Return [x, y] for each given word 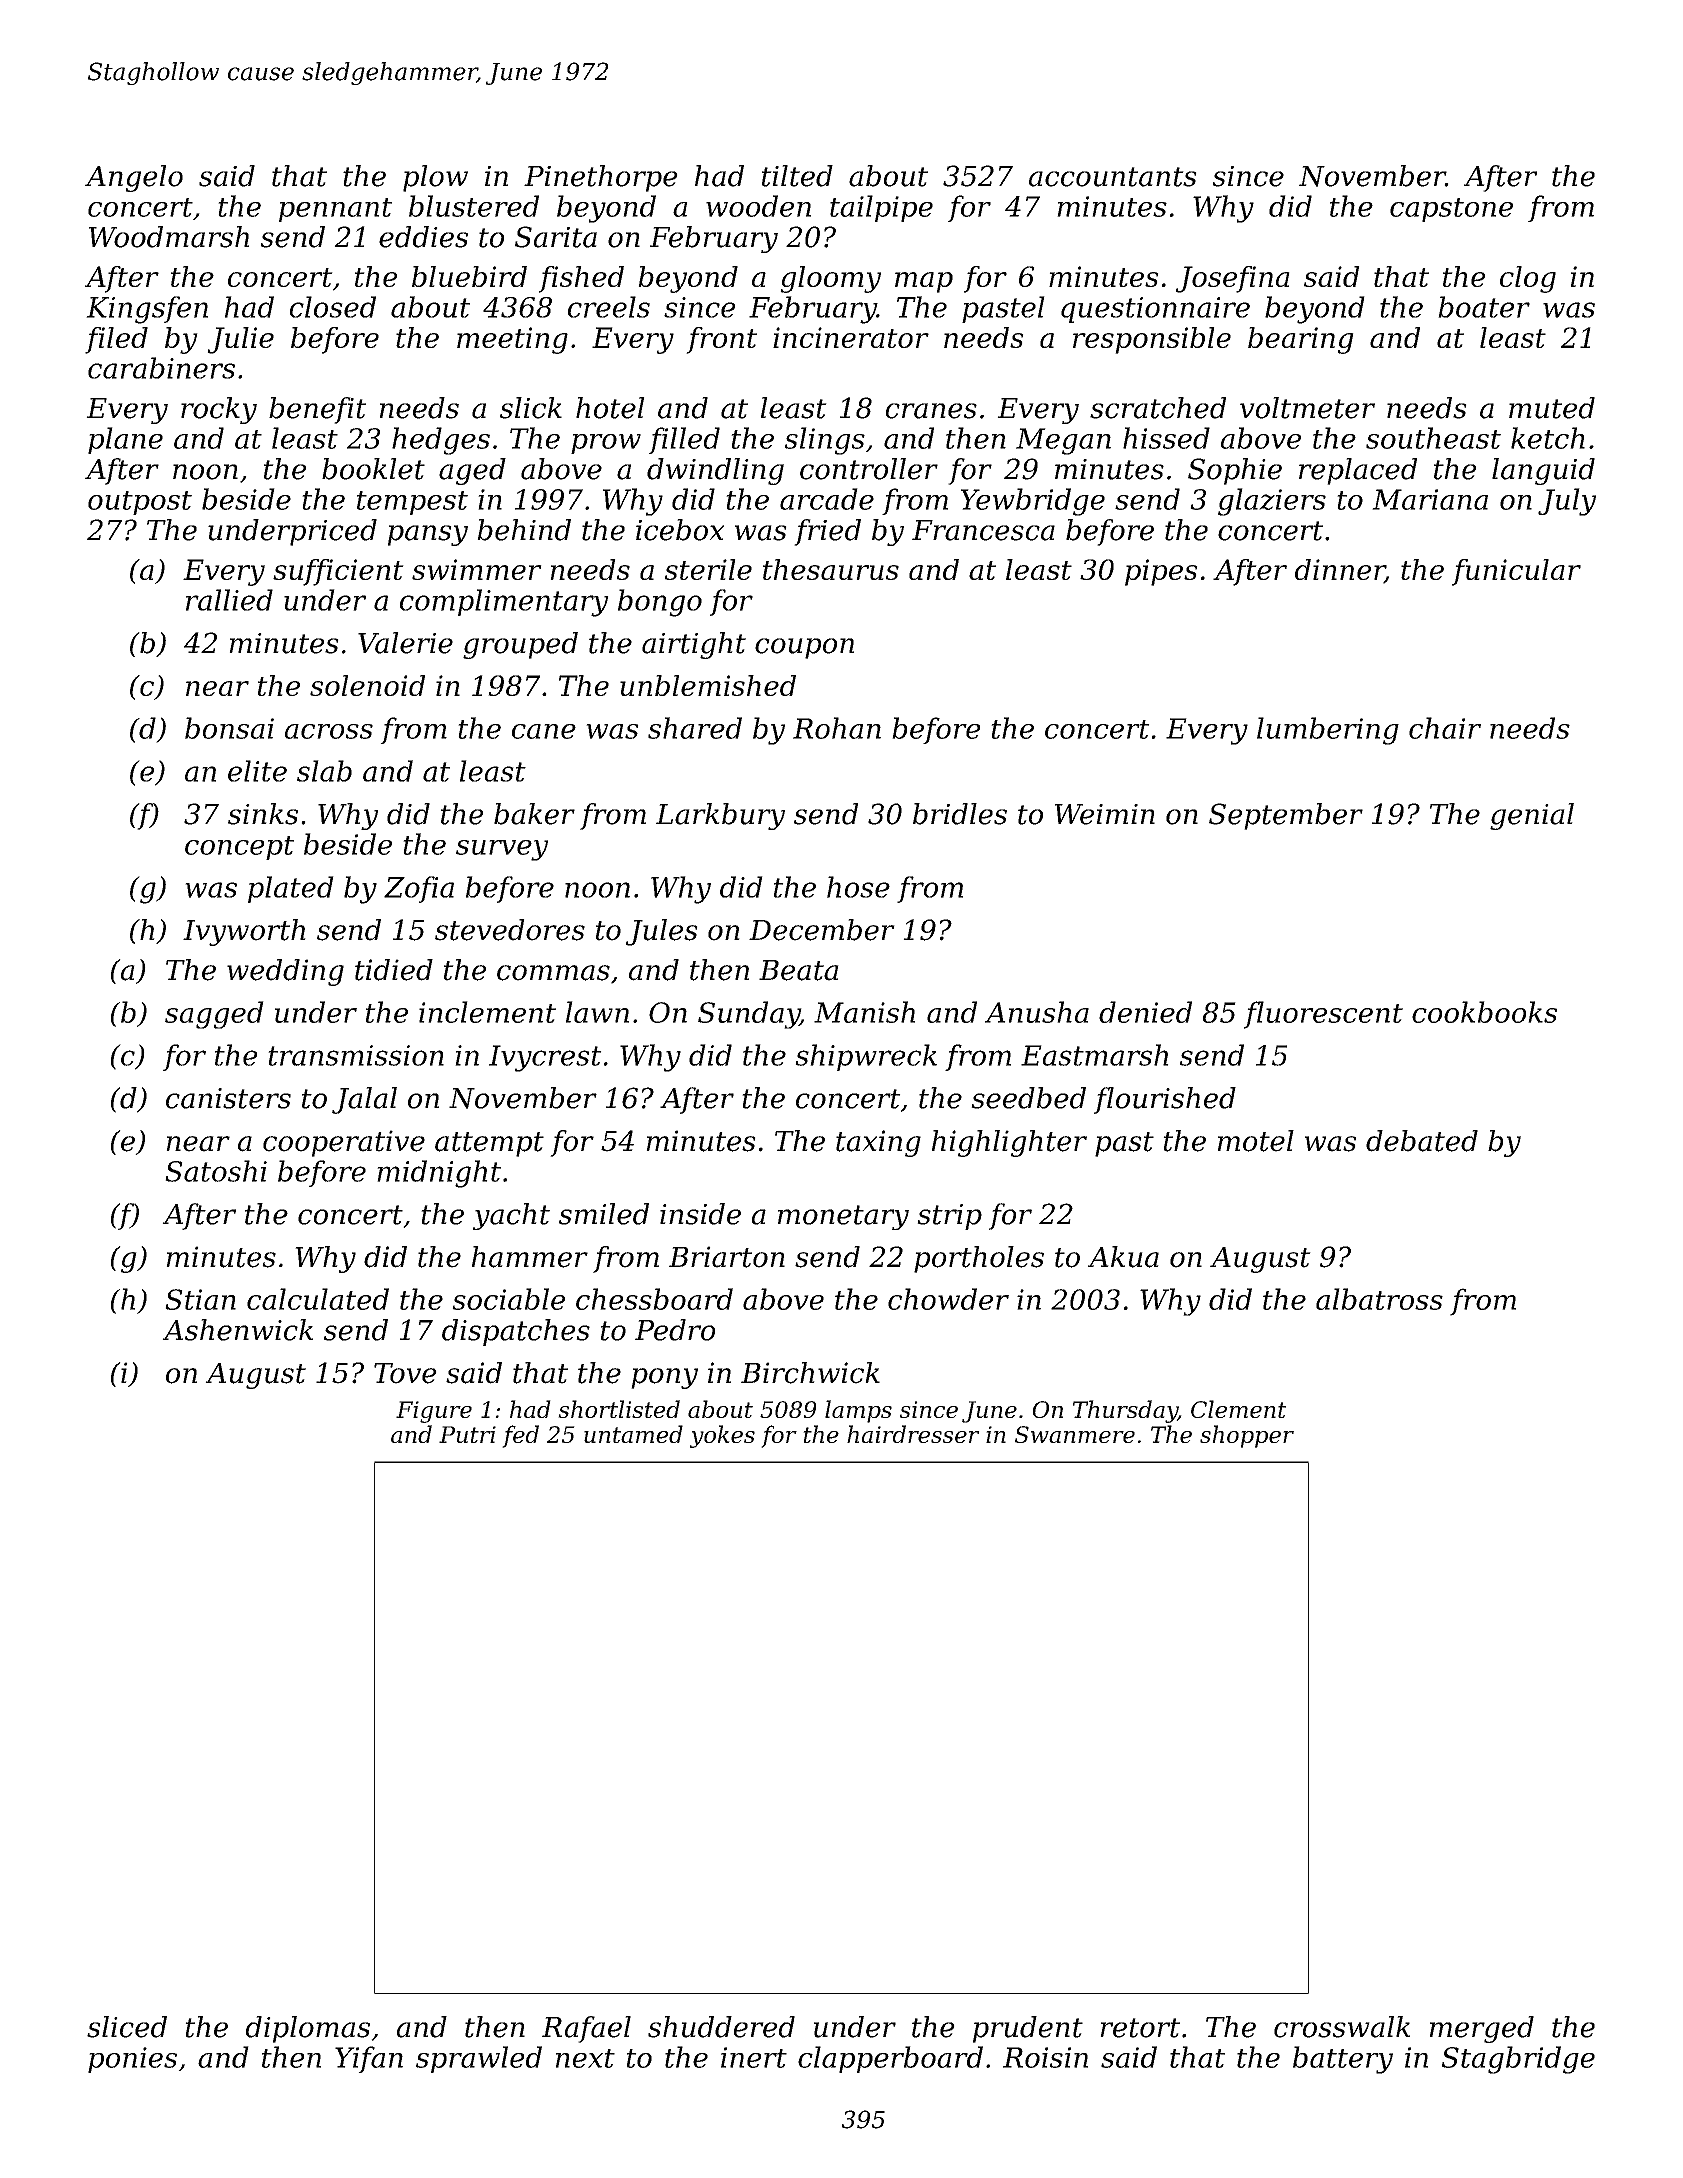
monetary [843, 1217]
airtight [694, 645]
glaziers [1272, 502]
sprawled [479, 2059]
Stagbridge [1518, 2060]
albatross [1379, 1299]
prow [606, 444]
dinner [1340, 571]
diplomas [308, 2029]
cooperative [344, 1143]
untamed [633, 1434]
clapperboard [890, 2059]
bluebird [469, 276]
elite [257, 771]
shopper [1247, 1436]
